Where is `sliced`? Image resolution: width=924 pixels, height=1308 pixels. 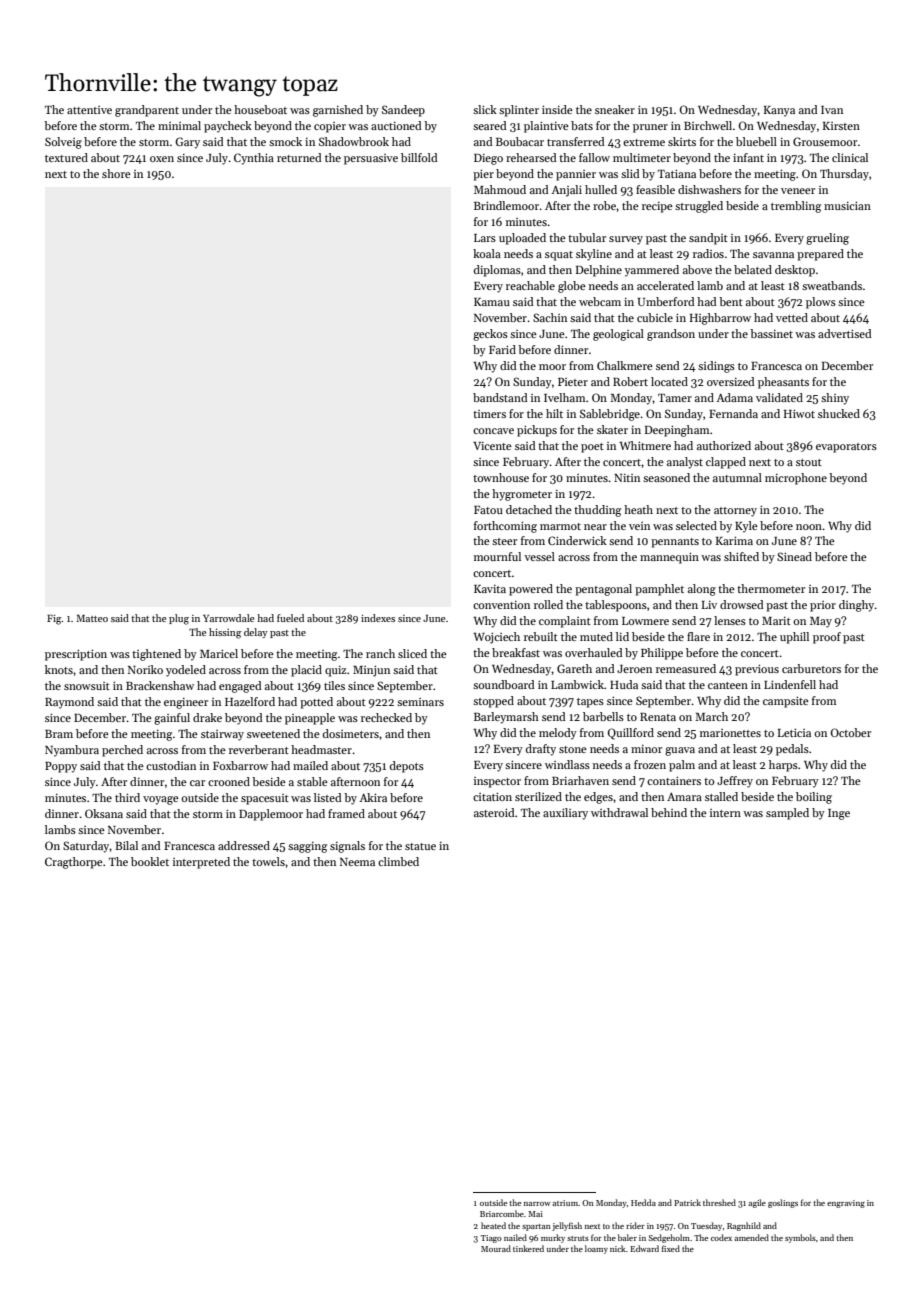 sliced is located at coordinates (412, 653).
